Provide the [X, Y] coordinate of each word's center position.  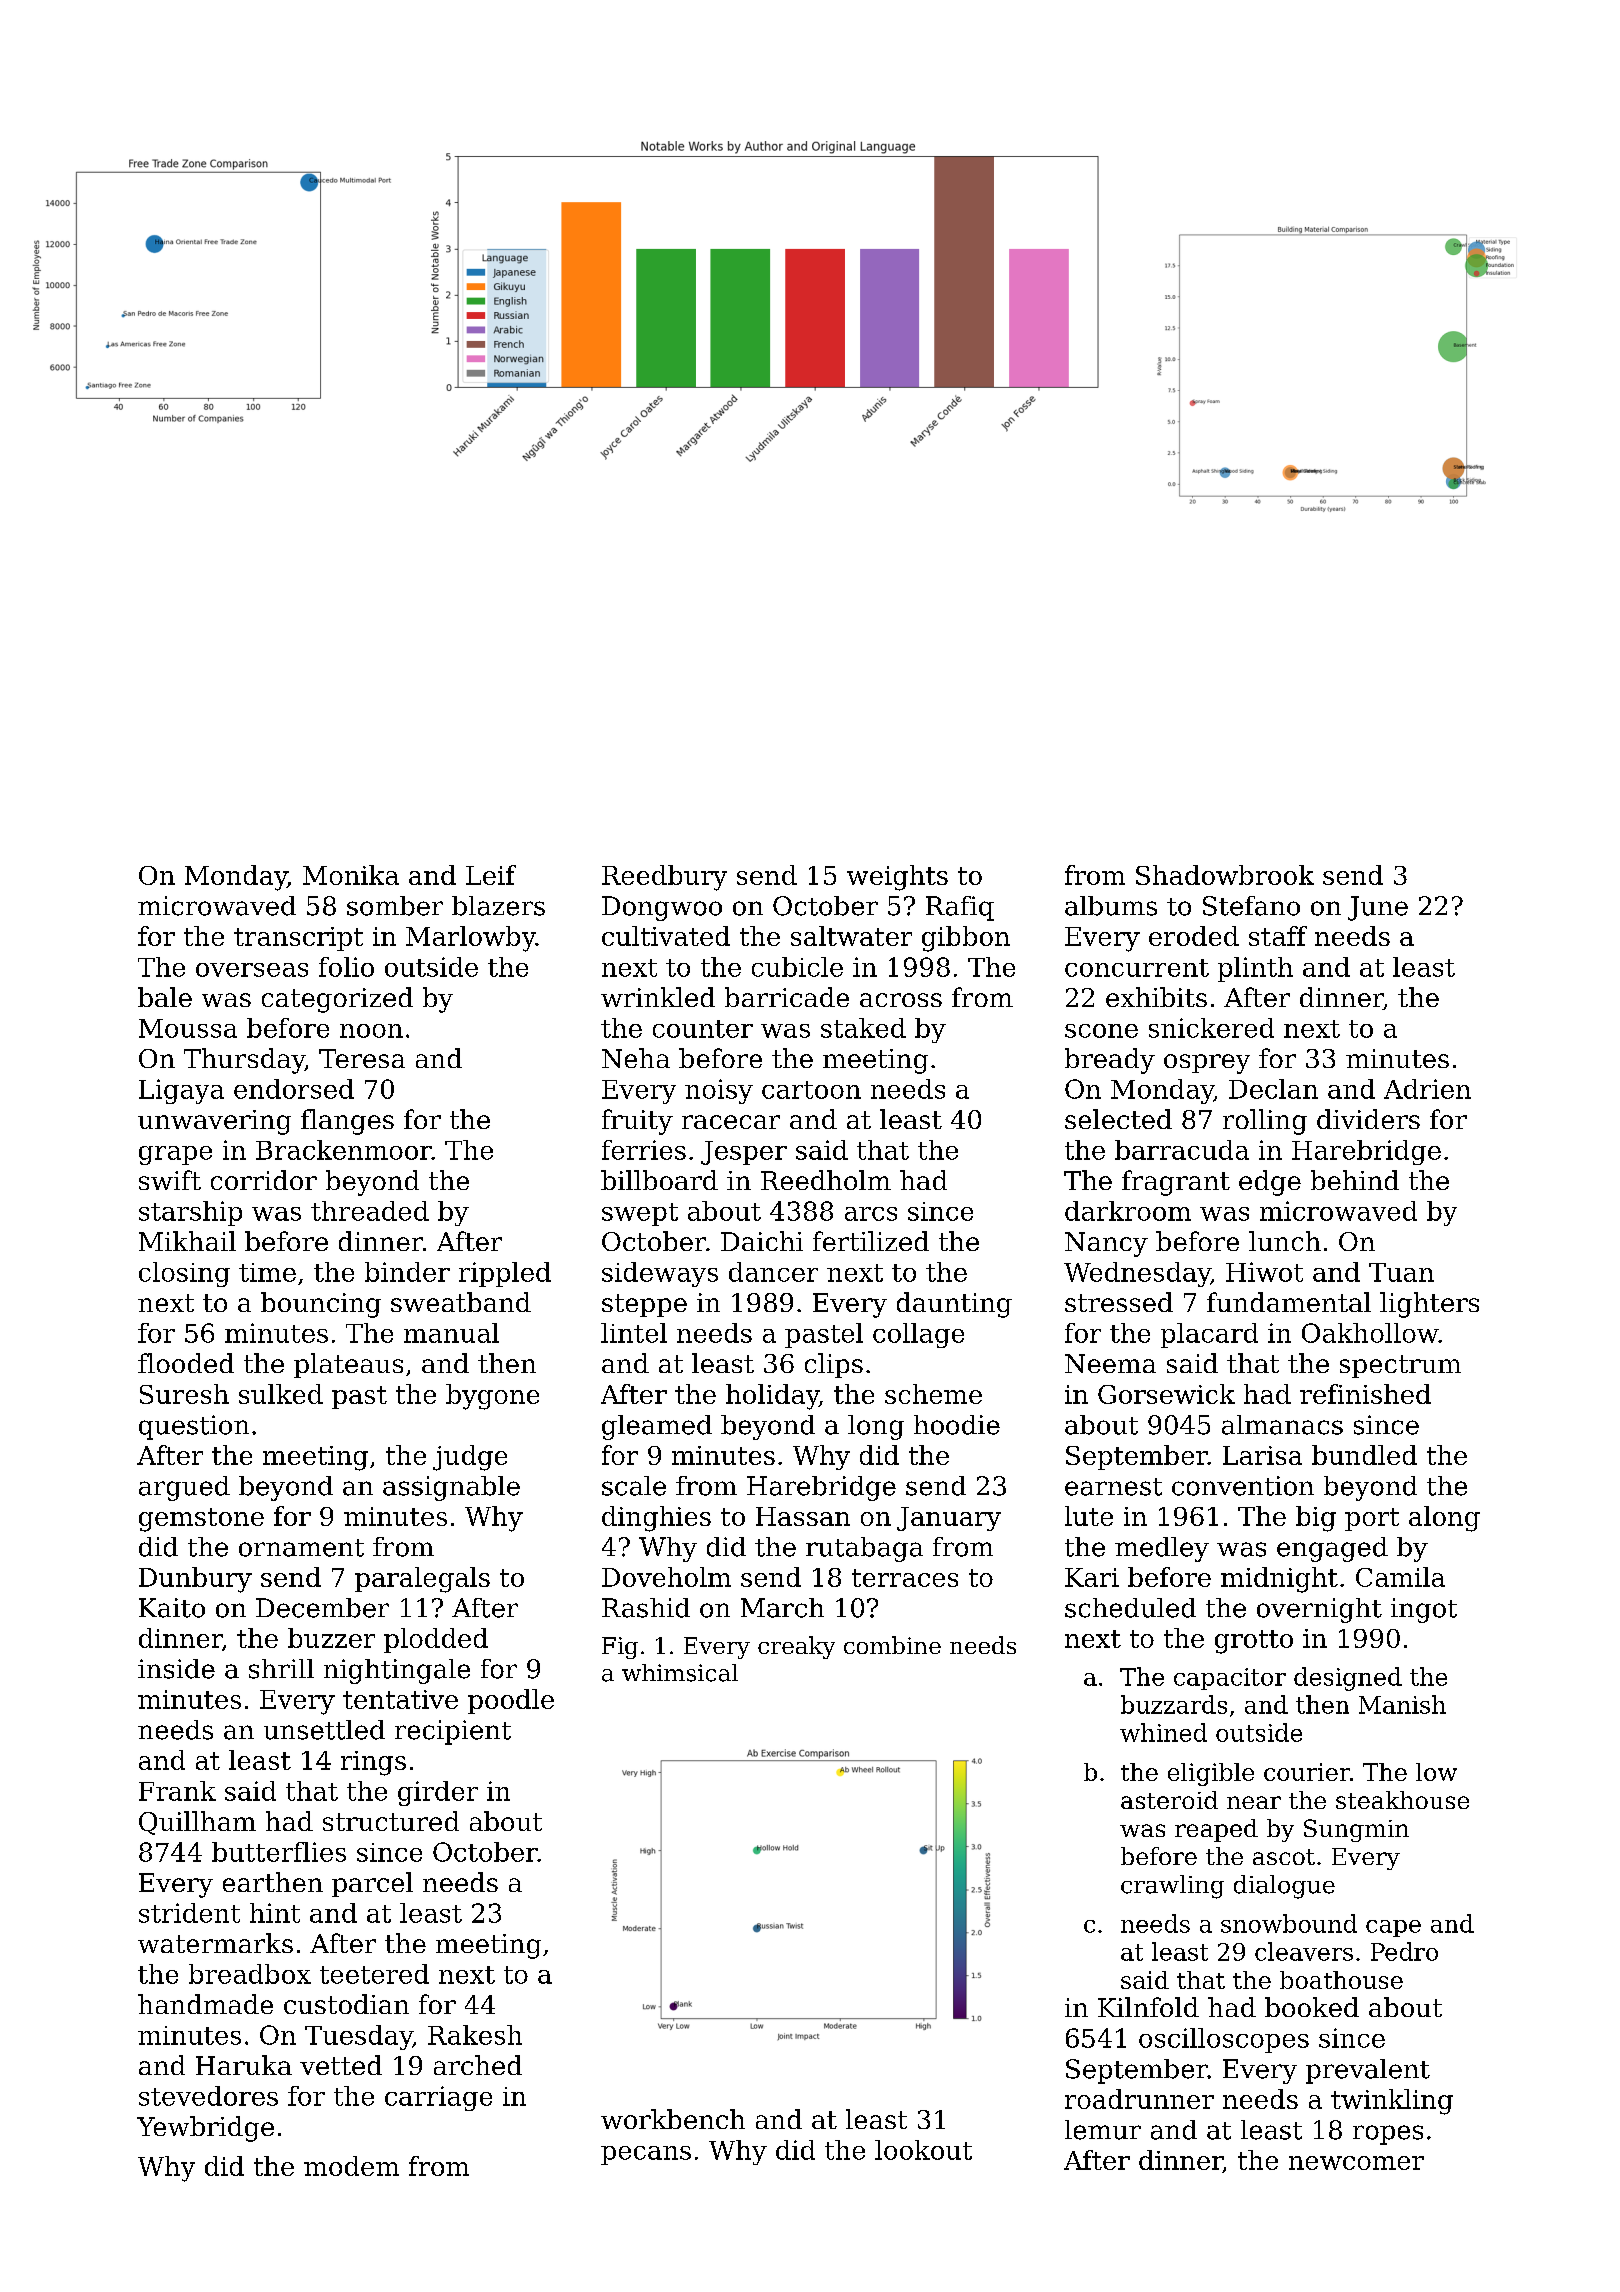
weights [897, 878]
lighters [1429, 1305]
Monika [351, 875]
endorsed [294, 1089]
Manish [1402, 1704]
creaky [796, 1647]
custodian [346, 2004]
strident [189, 1913]
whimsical [680, 1673]
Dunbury [195, 1580]
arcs [871, 1214]
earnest [1113, 1487]
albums [1111, 906]
